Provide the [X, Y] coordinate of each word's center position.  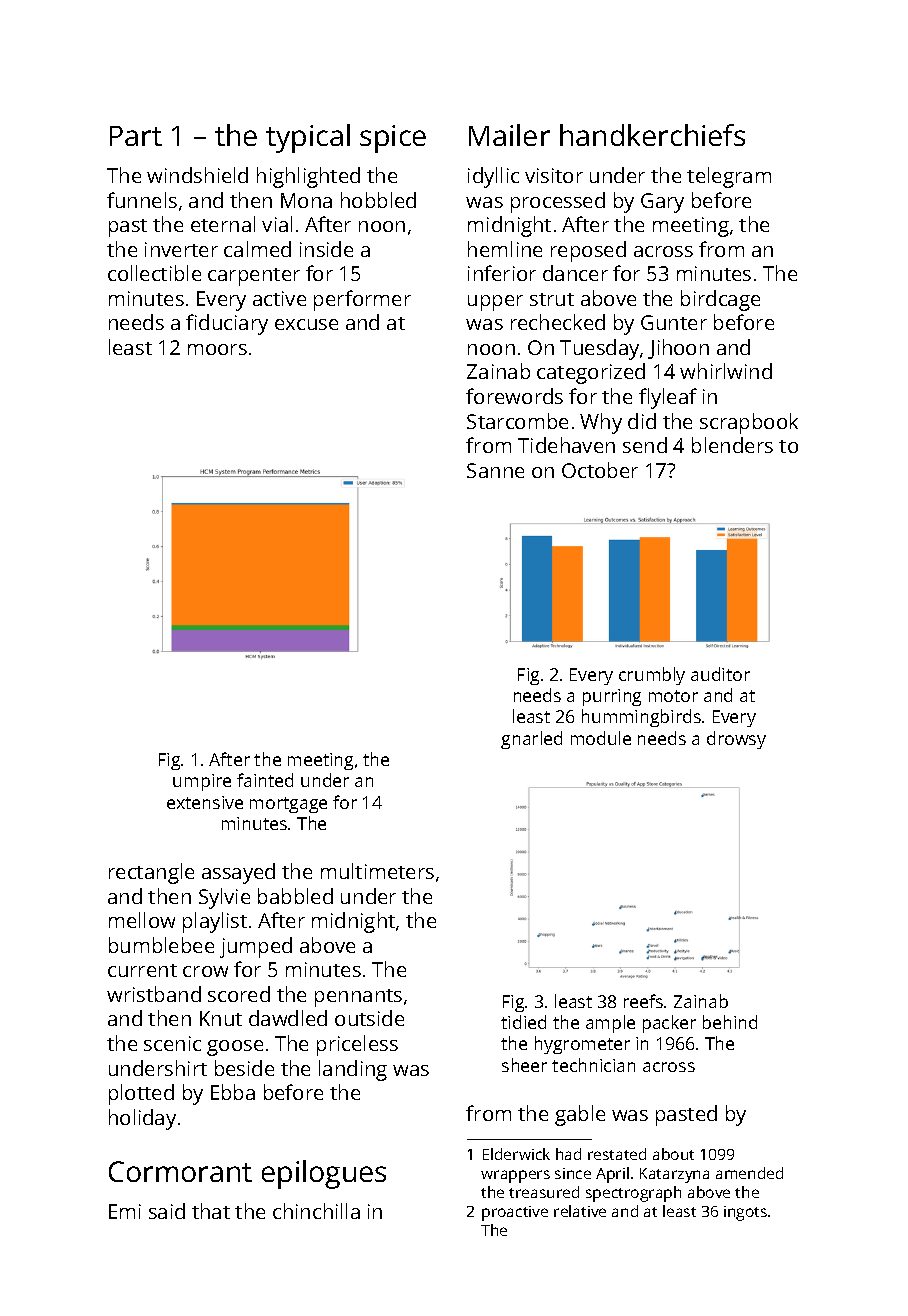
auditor [720, 674]
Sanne [495, 470]
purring [612, 697]
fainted [265, 780]
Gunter [674, 322]
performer [362, 300]
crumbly [652, 676]
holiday [142, 1119]
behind [730, 1022]
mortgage [288, 805]
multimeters [377, 871]
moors [217, 349]
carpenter [254, 277]
